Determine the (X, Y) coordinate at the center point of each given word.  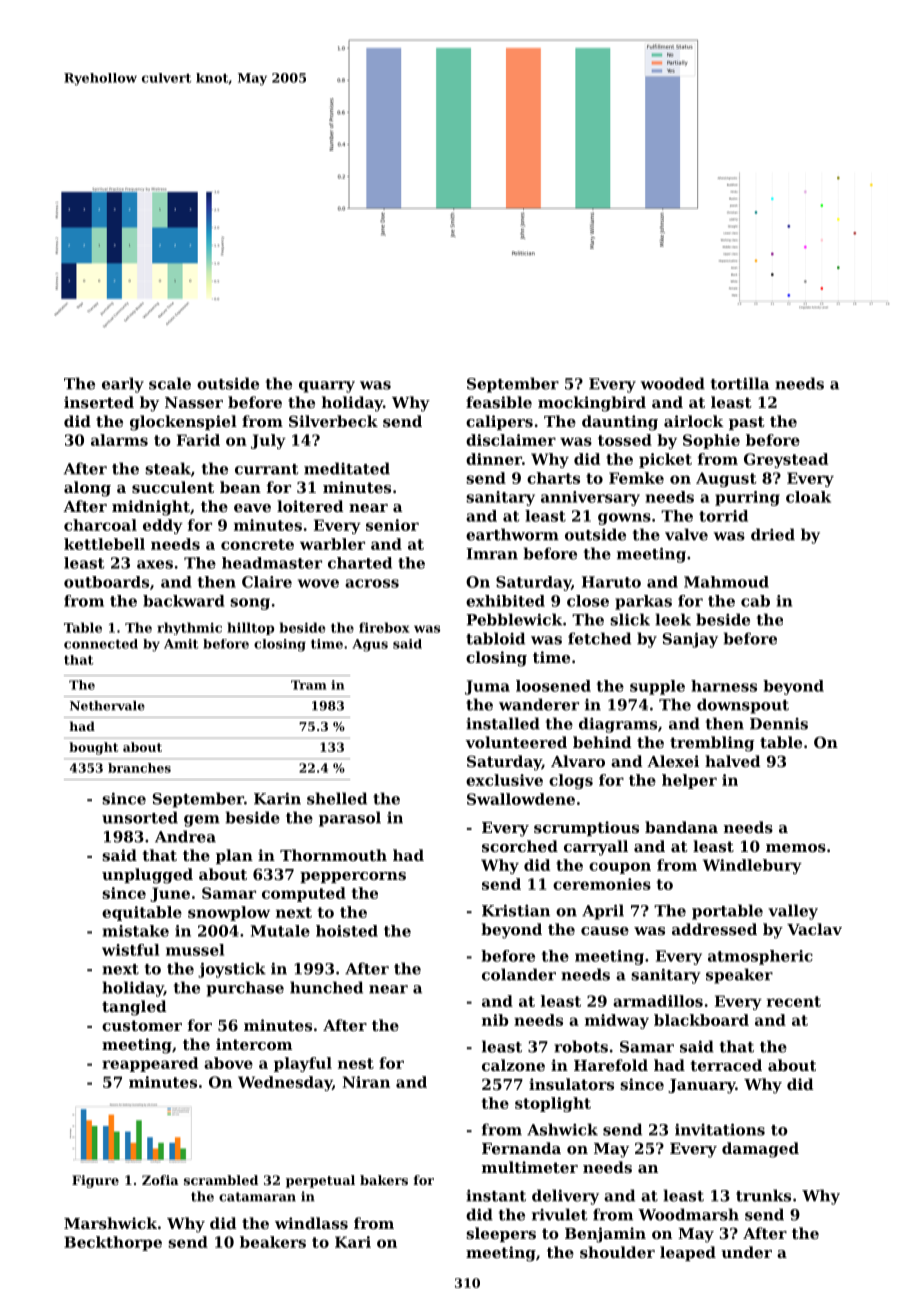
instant (496, 1196)
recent (794, 1001)
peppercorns (353, 877)
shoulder (617, 1252)
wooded (672, 383)
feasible (499, 402)
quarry (327, 387)
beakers (273, 1242)
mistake (136, 931)
